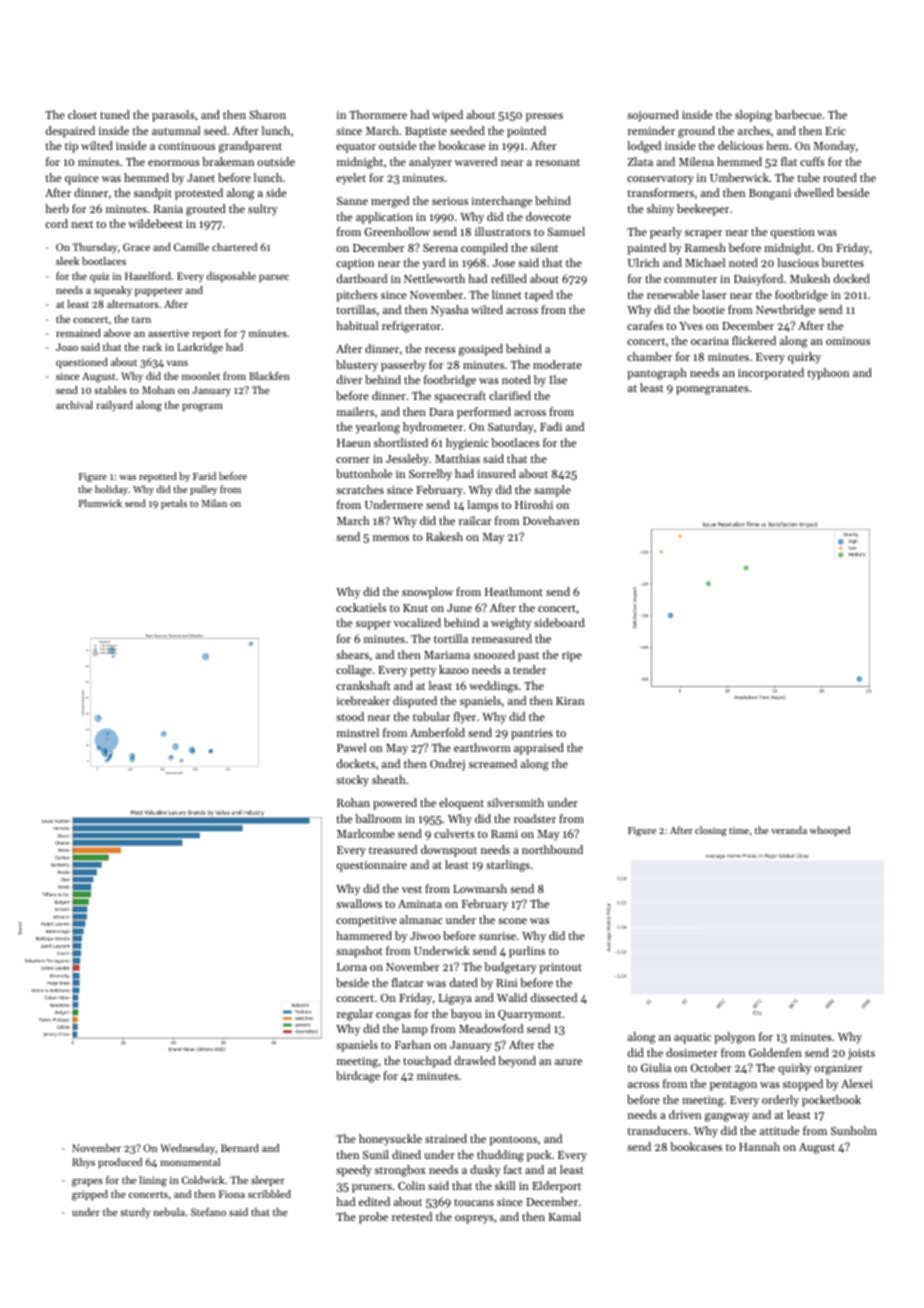 The height and width of the screenshot is (1308, 924). I want to click on petals, so click(174, 504).
